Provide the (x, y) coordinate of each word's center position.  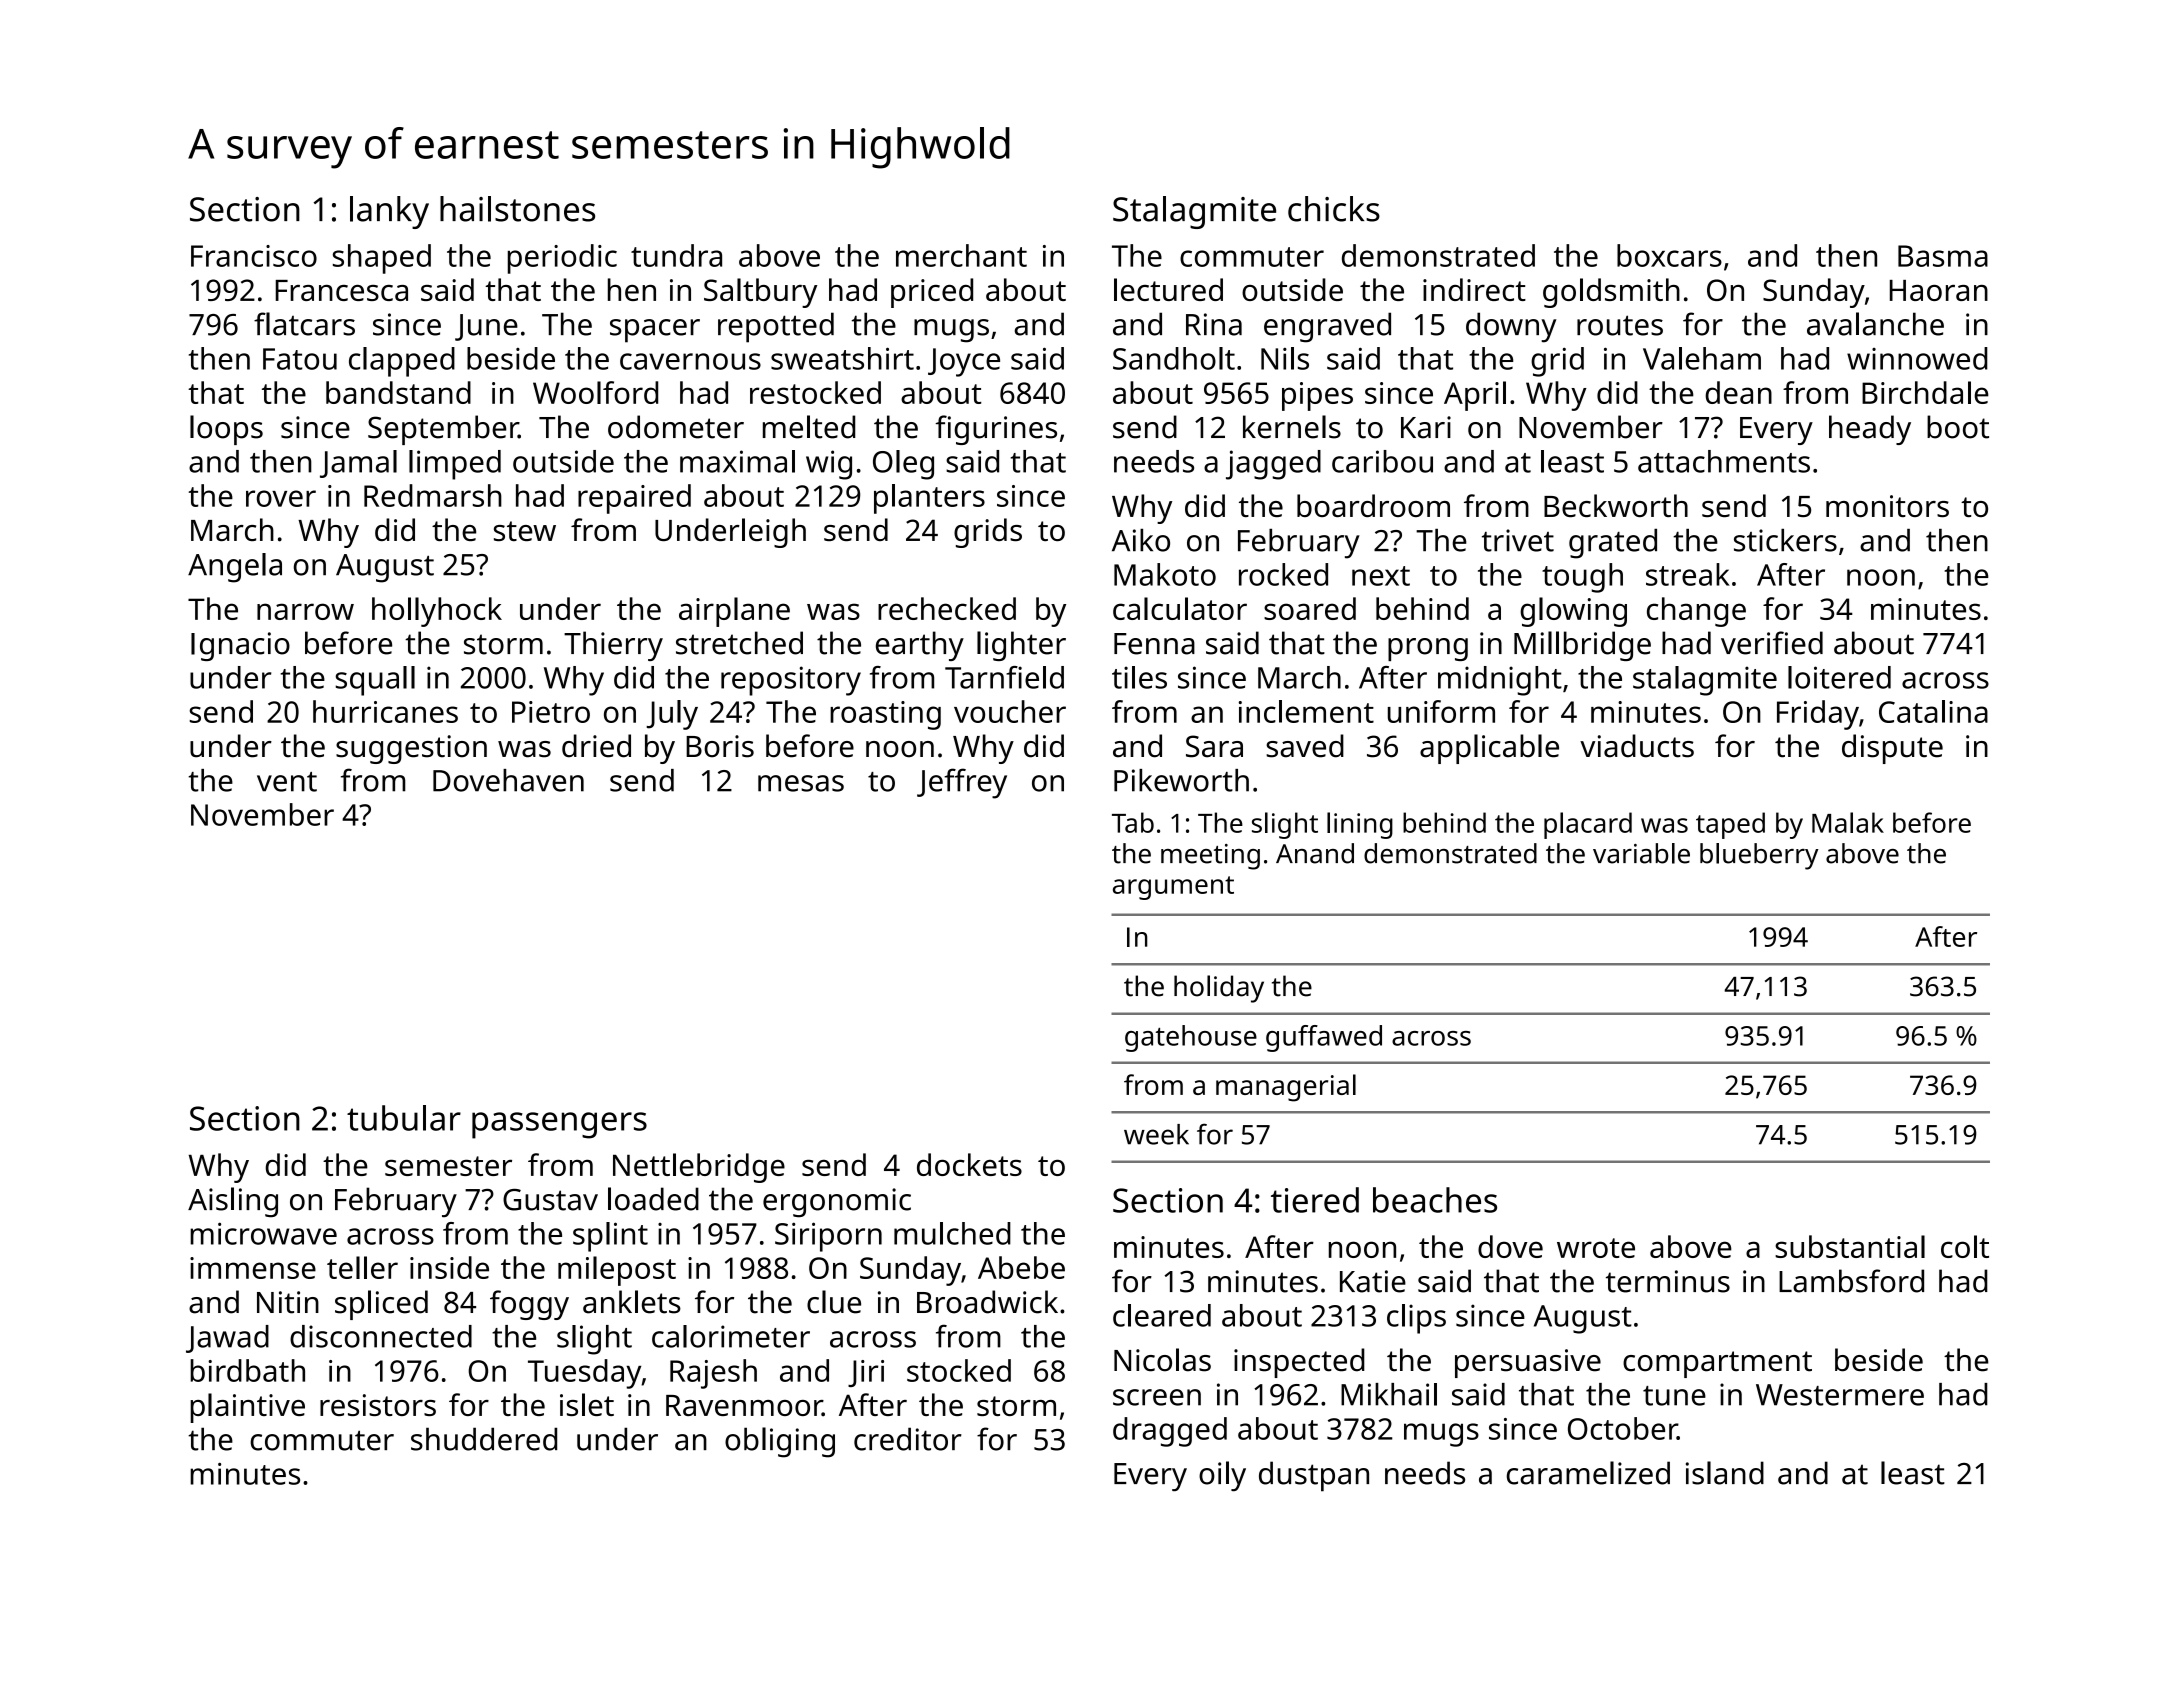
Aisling (233, 1202)
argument (1173, 888)
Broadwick (987, 1302)
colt (1965, 1246)
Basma (1943, 256)
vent (287, 782)
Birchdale (1925, 392)
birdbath (247, 1370)
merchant (961, 255)
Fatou (300, 359)
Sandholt (1174, 358)
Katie (1373, 1281)
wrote (1596, 1248)
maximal (737, 461)
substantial (1850, 1246)
